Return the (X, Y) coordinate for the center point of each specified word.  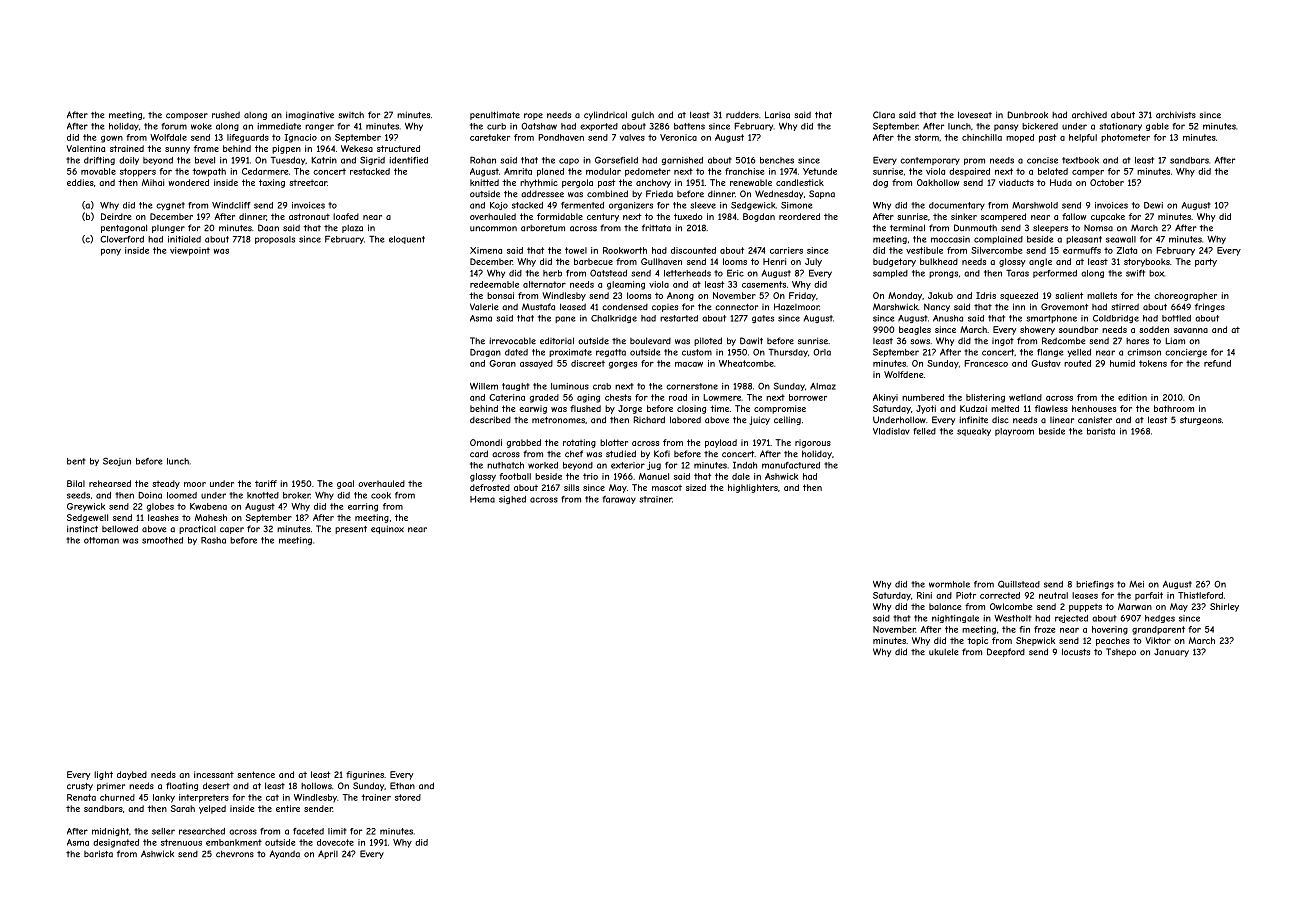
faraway (619, 500)
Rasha (213, 540)
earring (363, 507)
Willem (484, 386)
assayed (536, 364)
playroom (1014, 432)
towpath (209, 172)
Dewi (1153, 205)
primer (111, 787)
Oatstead (608, 273)
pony (111, 252)
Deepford (1006, 652)
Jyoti (926, 409)
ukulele (944, 652)
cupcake (1108, 217)
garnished (682, 161)
